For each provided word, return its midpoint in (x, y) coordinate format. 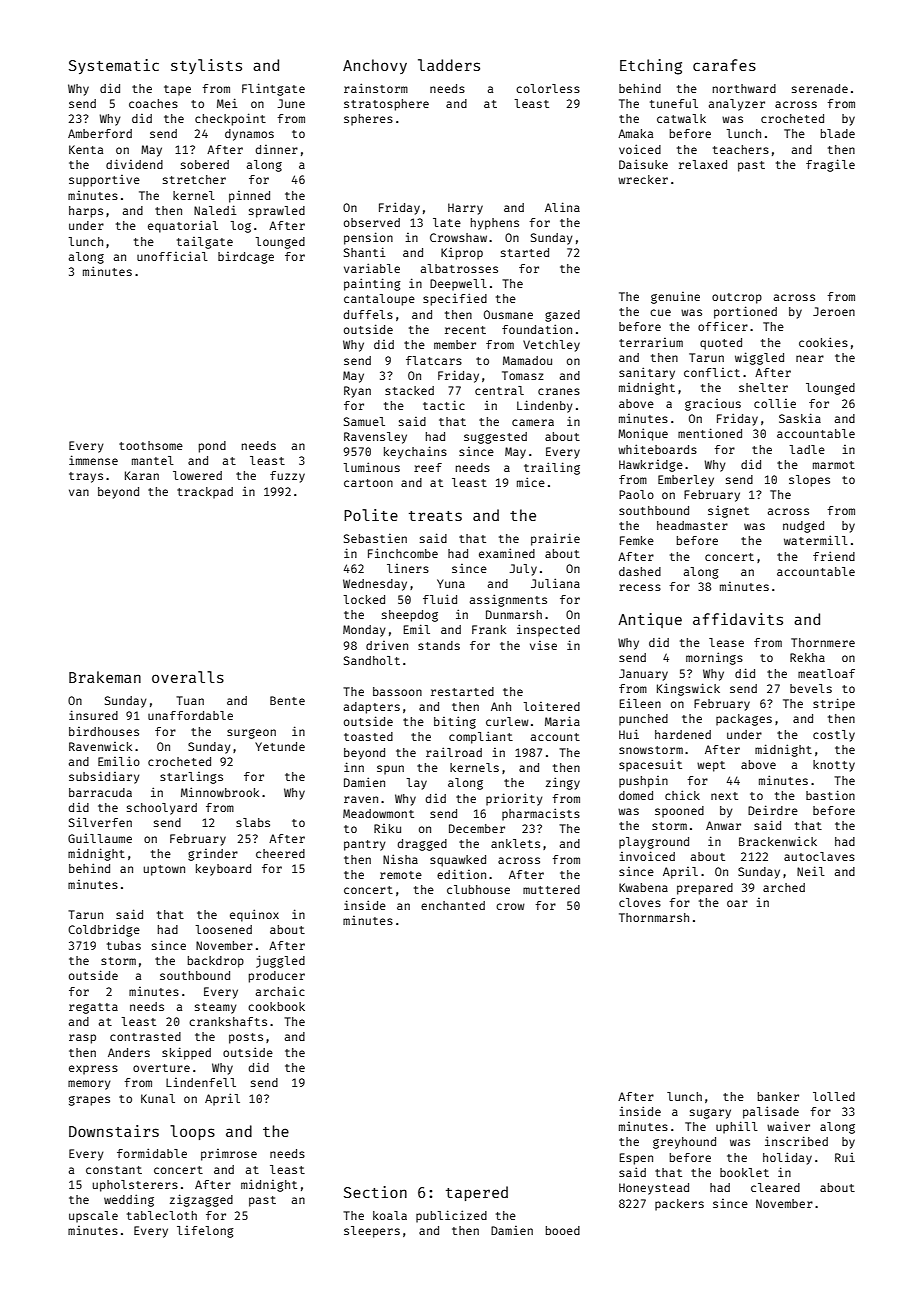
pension (368, 238)
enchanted (453, 905)
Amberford (100, 133)
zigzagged (201, 1200)
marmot (834, 465)
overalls (188, 677)
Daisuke (643, 164)
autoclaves (819, 856)
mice (531, 482)
